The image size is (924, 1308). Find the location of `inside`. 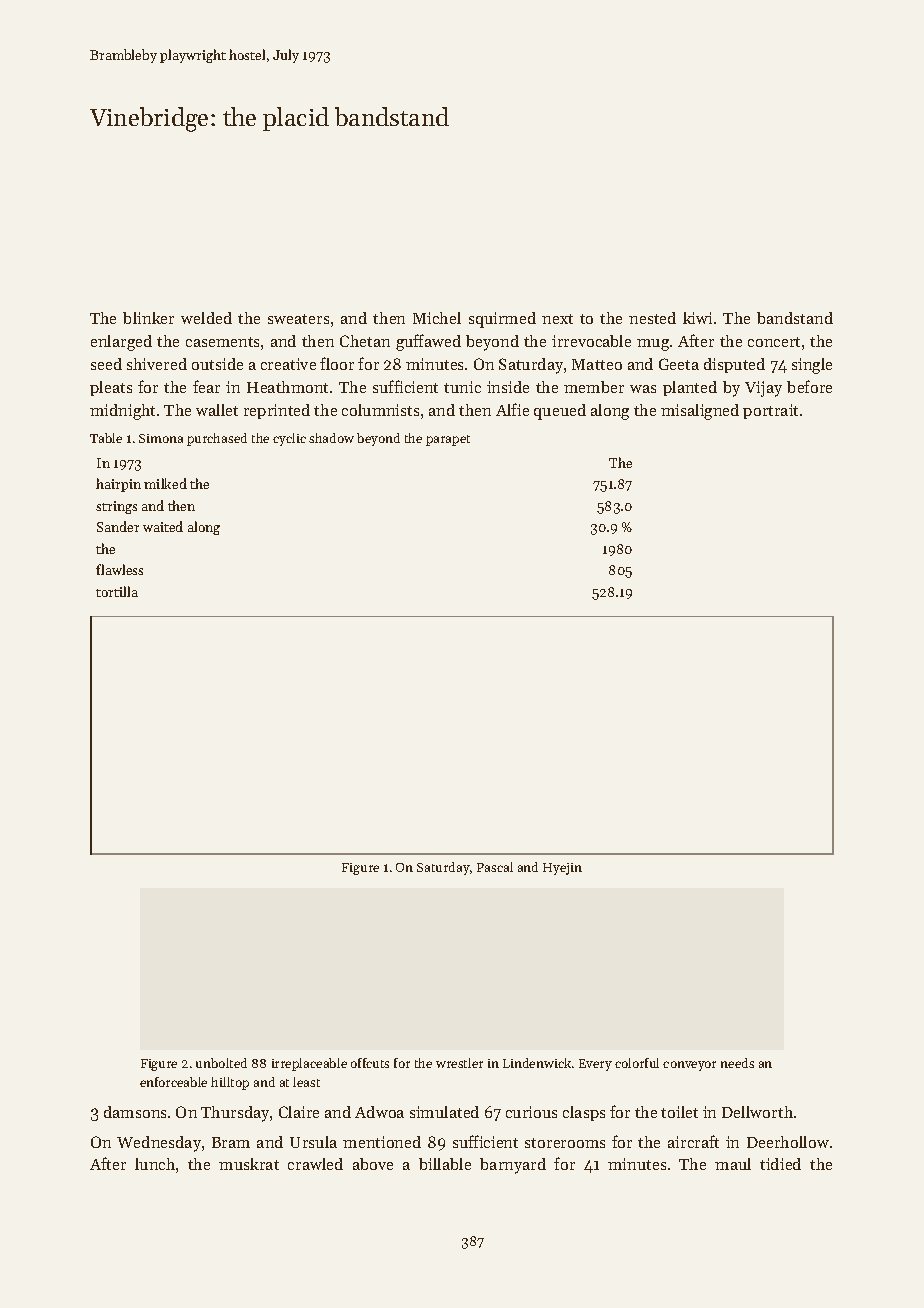

inside is located at coordinates (508, 387).
